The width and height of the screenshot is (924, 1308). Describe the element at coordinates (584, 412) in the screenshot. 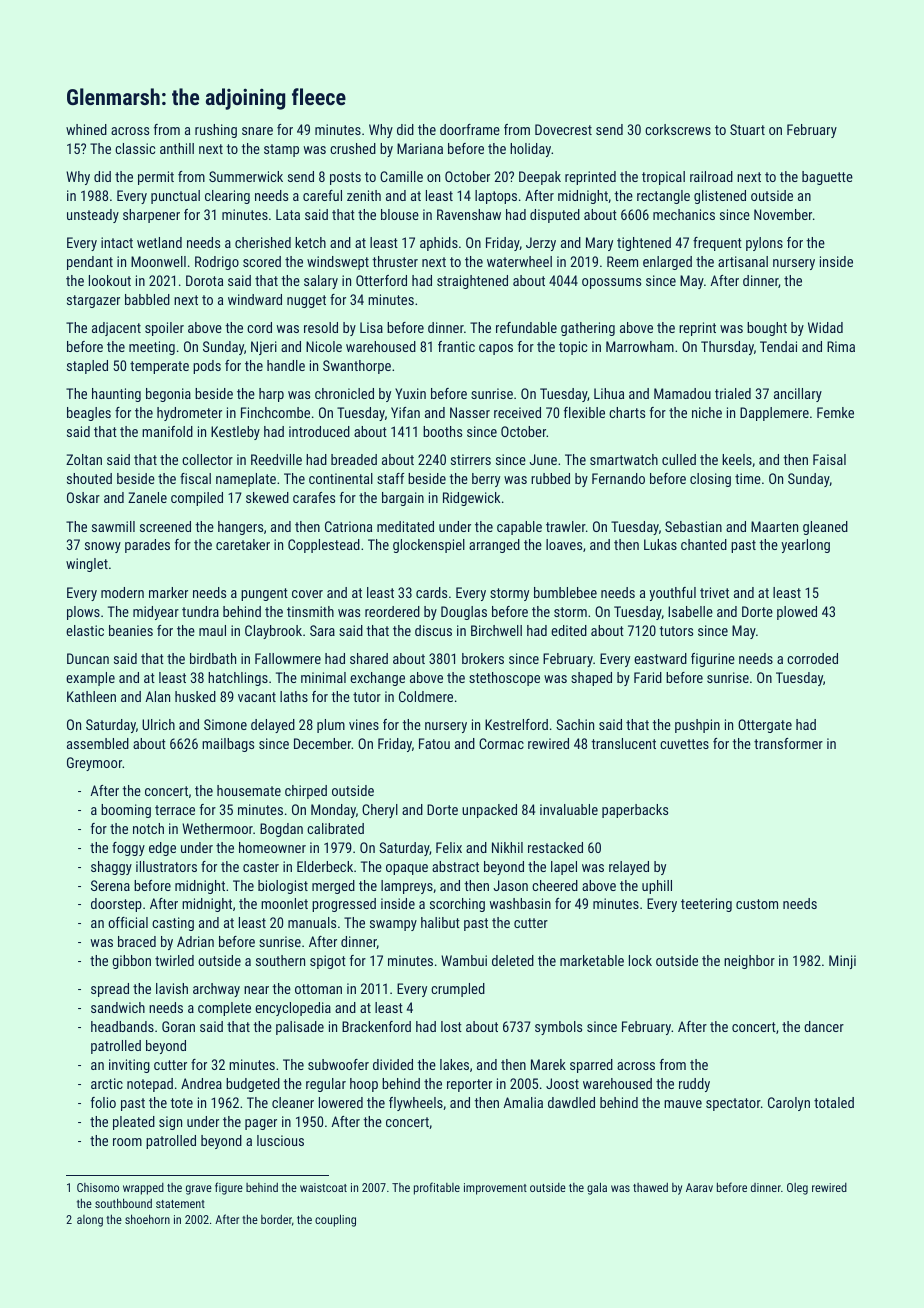

I see `flexible` at that location.
